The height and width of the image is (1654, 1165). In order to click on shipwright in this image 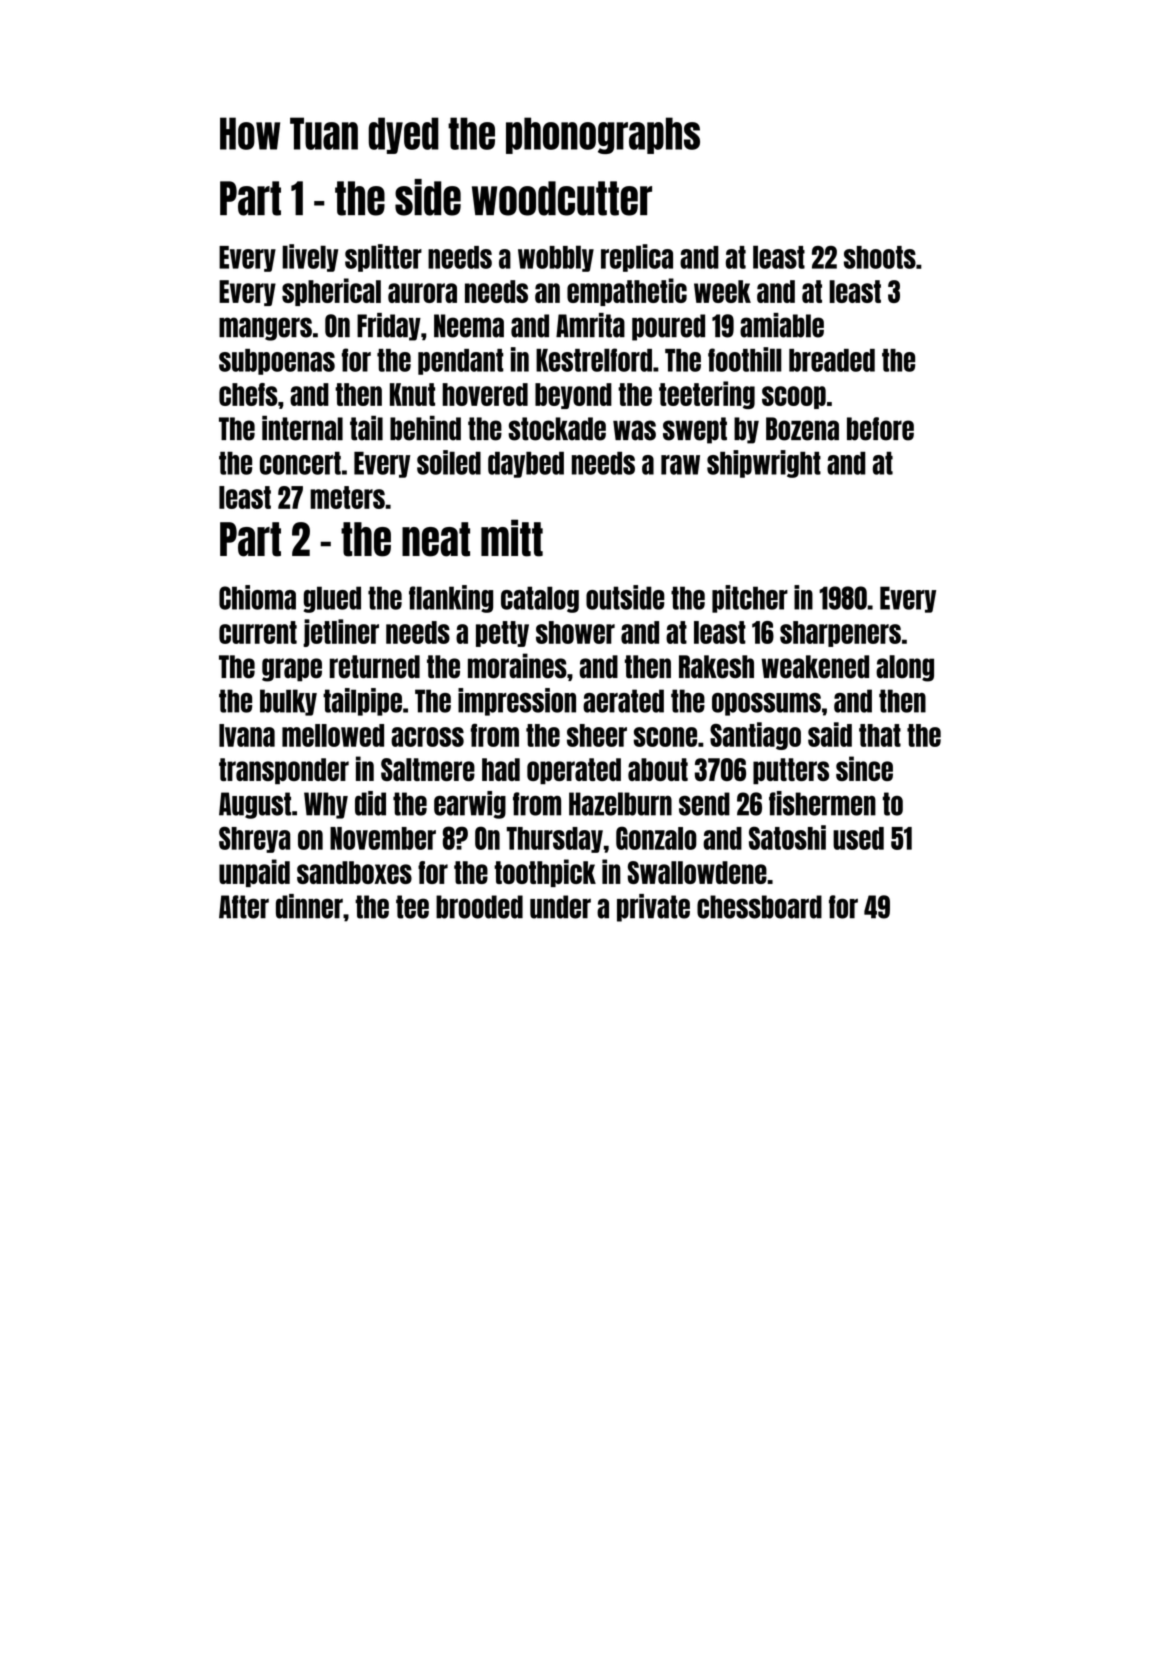, I will do `click(764, 464)`.
